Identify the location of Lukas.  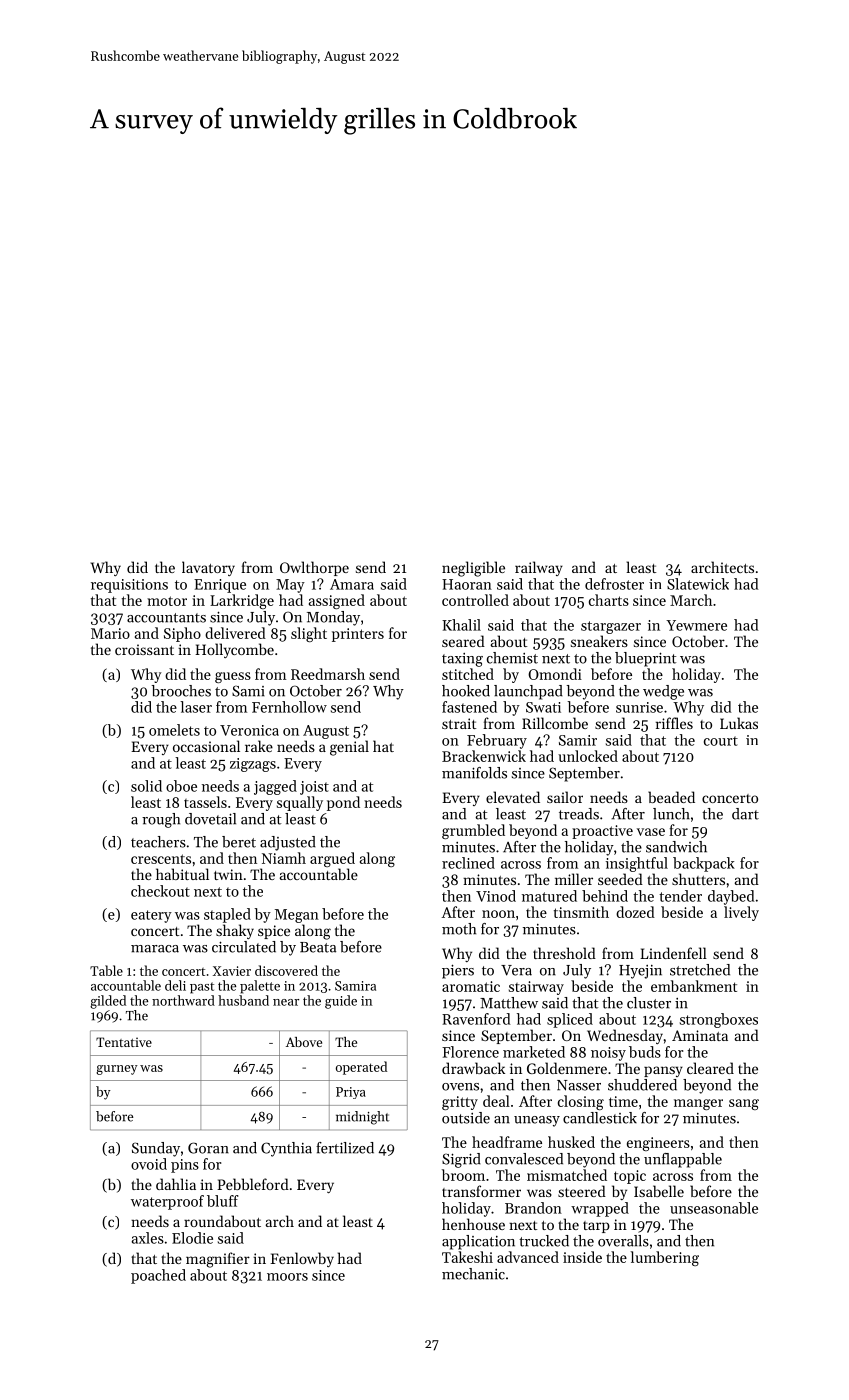
(739, 723).
